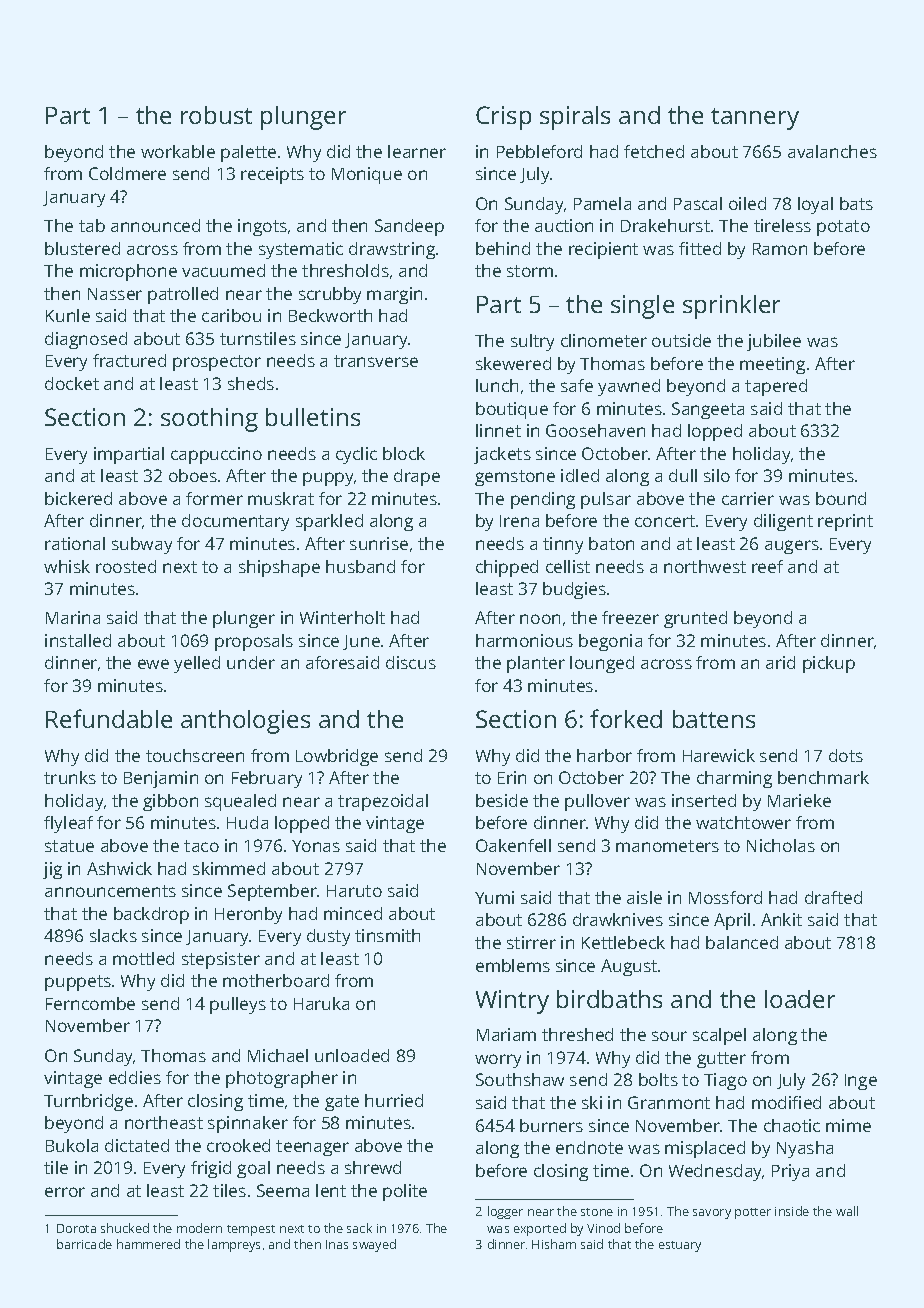 This screenshot has height=1308, width=924. Describe the element at coordinates (519, 521) in the screenshot. I see `Irena` at that location.
